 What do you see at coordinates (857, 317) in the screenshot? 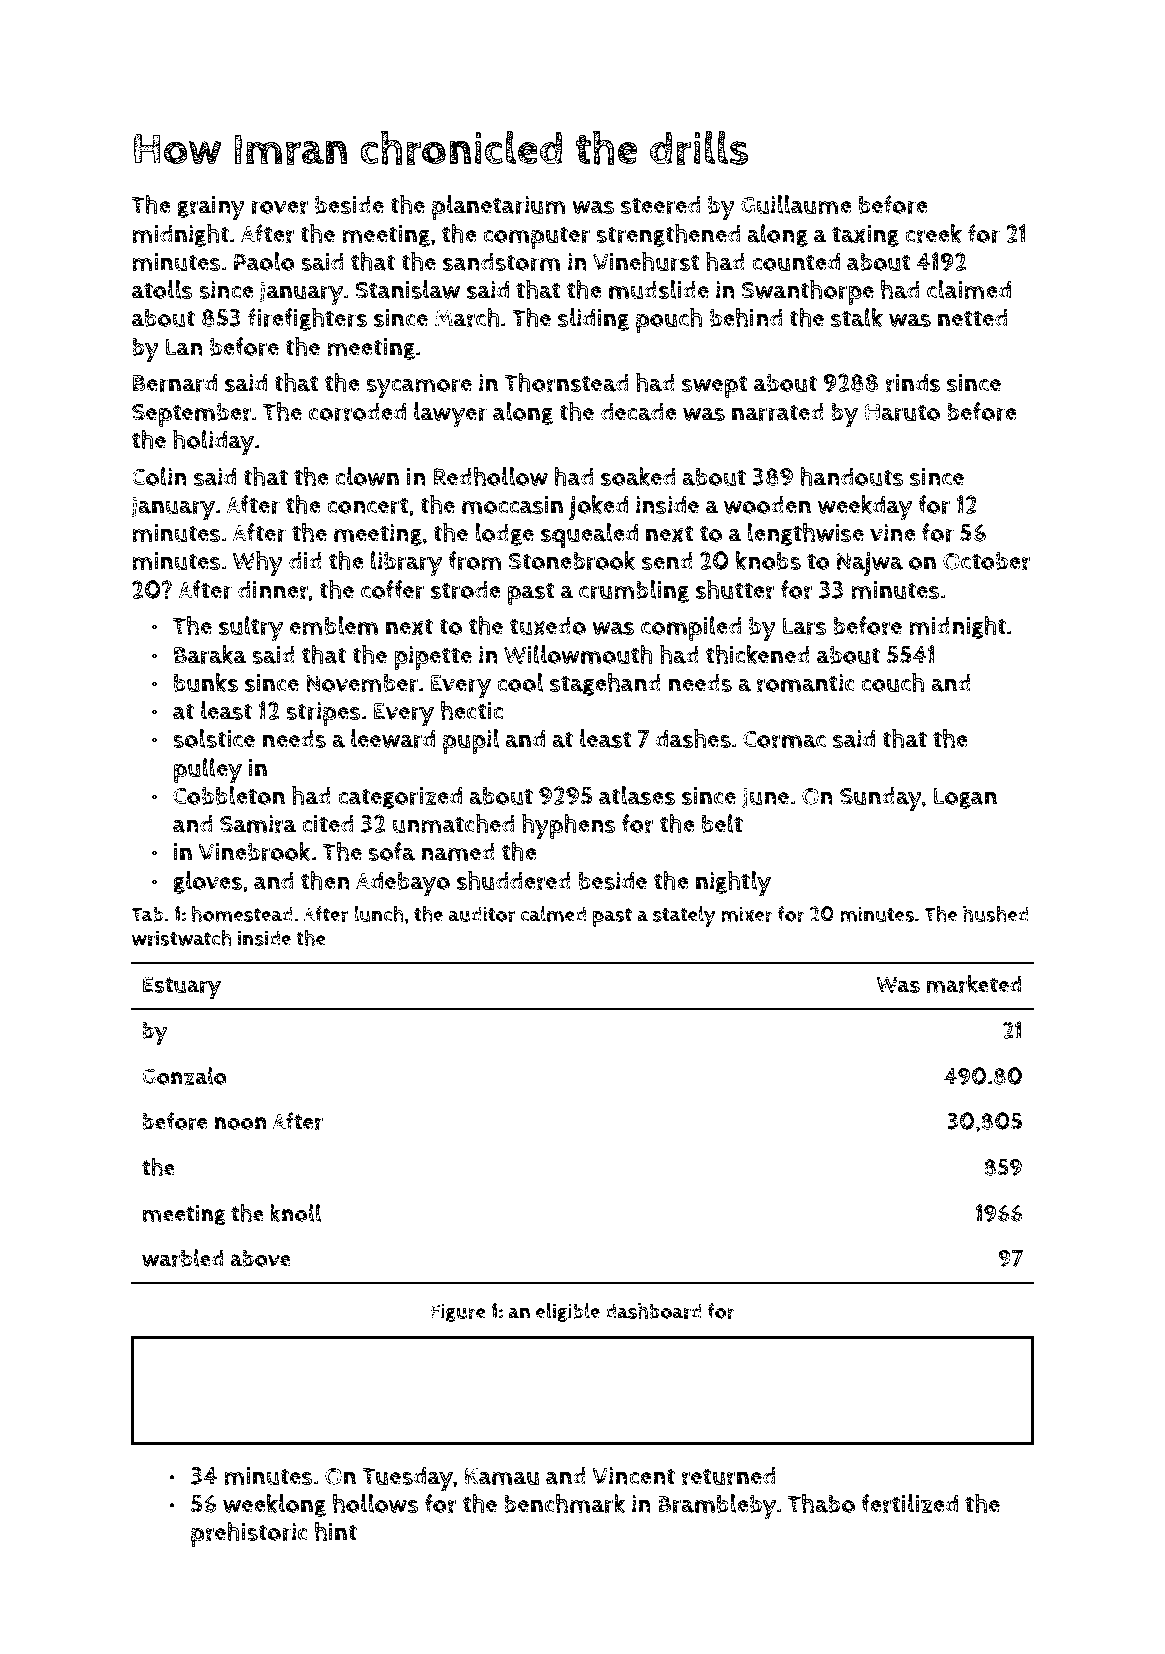
I see `stalk` at bounding box center [857, 317].
